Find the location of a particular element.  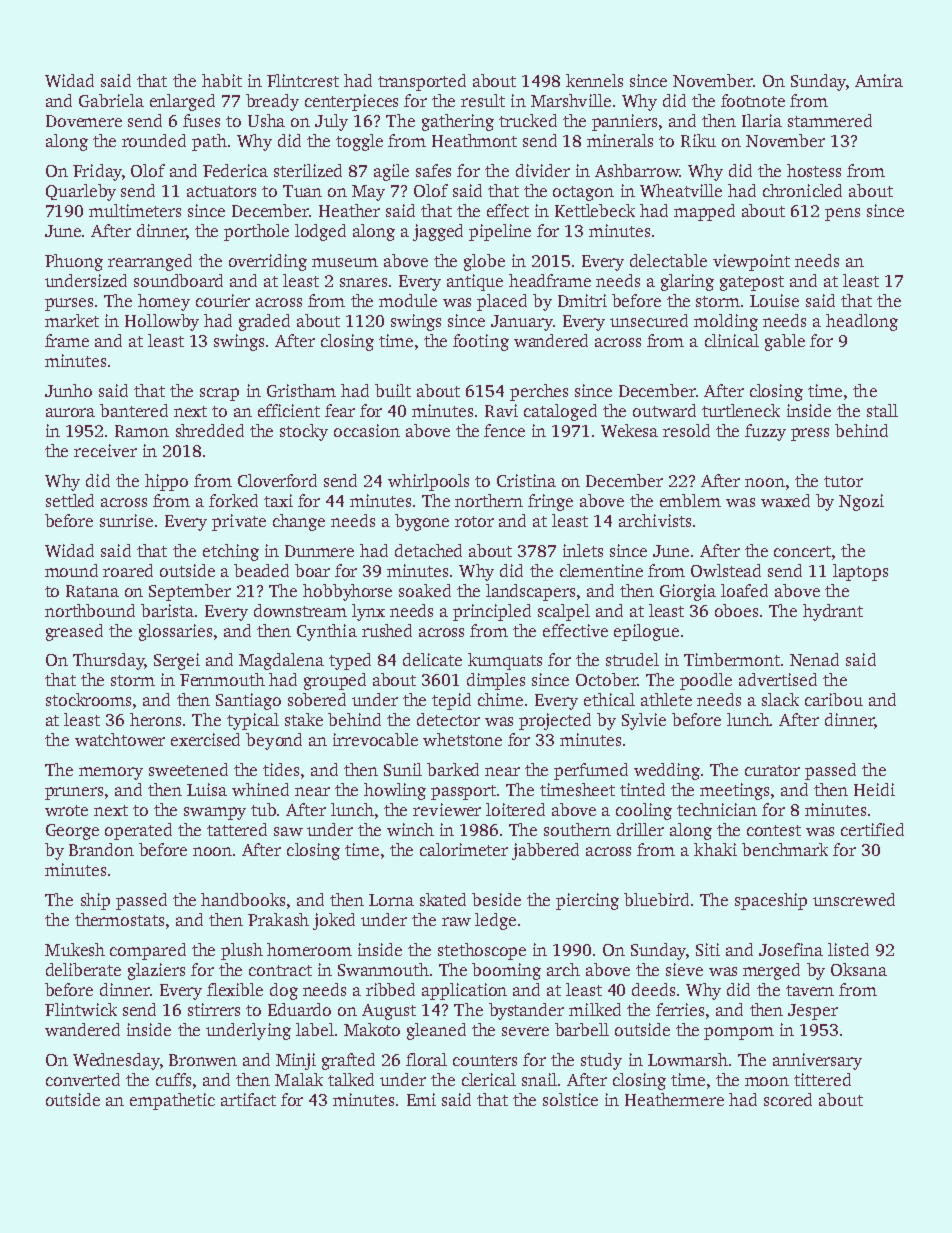

typed is located at coordinates (350, 661).
